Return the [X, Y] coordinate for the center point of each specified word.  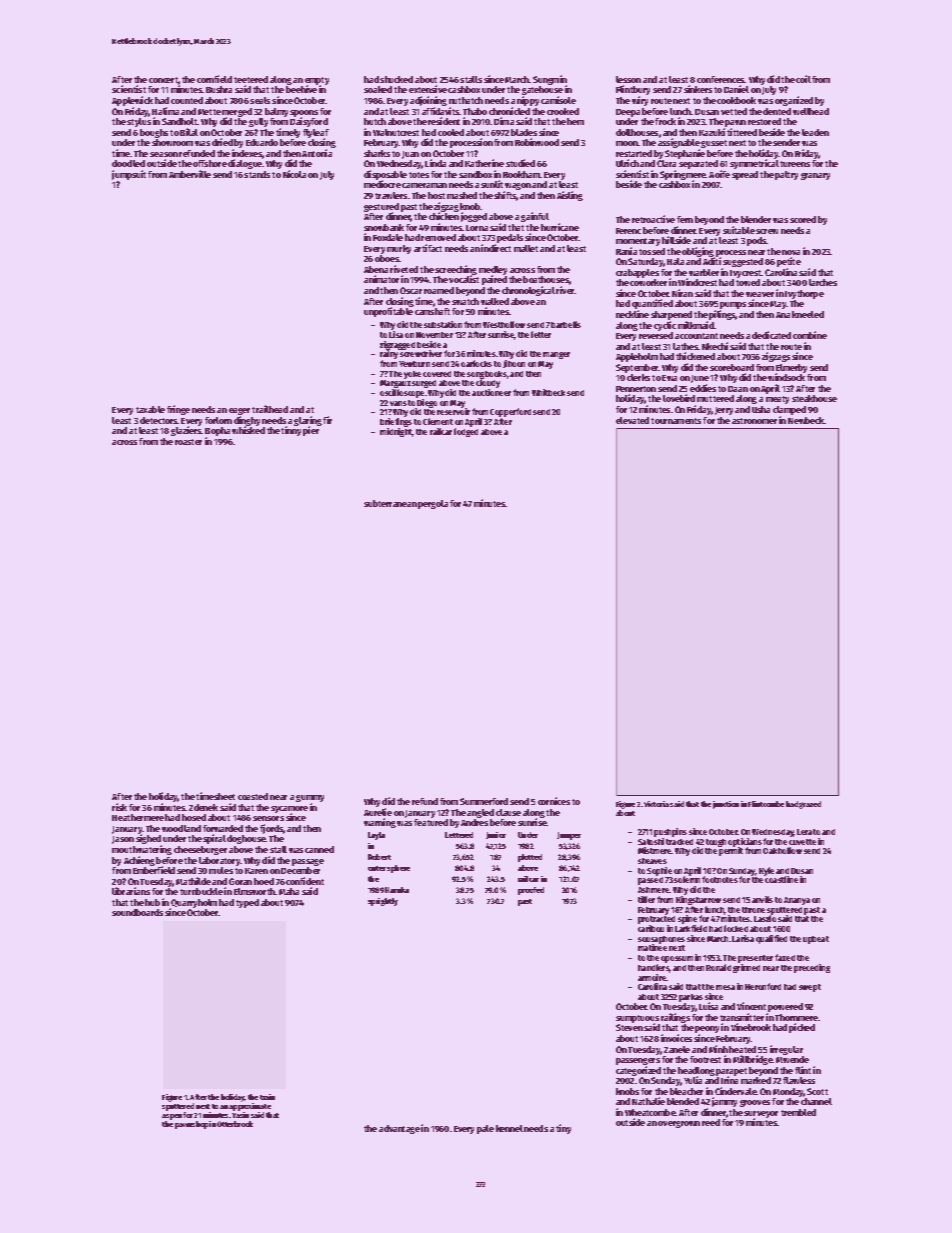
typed [247, 903]
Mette [209, 112]
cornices [554, 801]
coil [803, 79]
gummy [310, 798]
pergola [433, 504]
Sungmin [550, 80]
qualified [771, 939]
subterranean [390, 503]
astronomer [754, 421]
